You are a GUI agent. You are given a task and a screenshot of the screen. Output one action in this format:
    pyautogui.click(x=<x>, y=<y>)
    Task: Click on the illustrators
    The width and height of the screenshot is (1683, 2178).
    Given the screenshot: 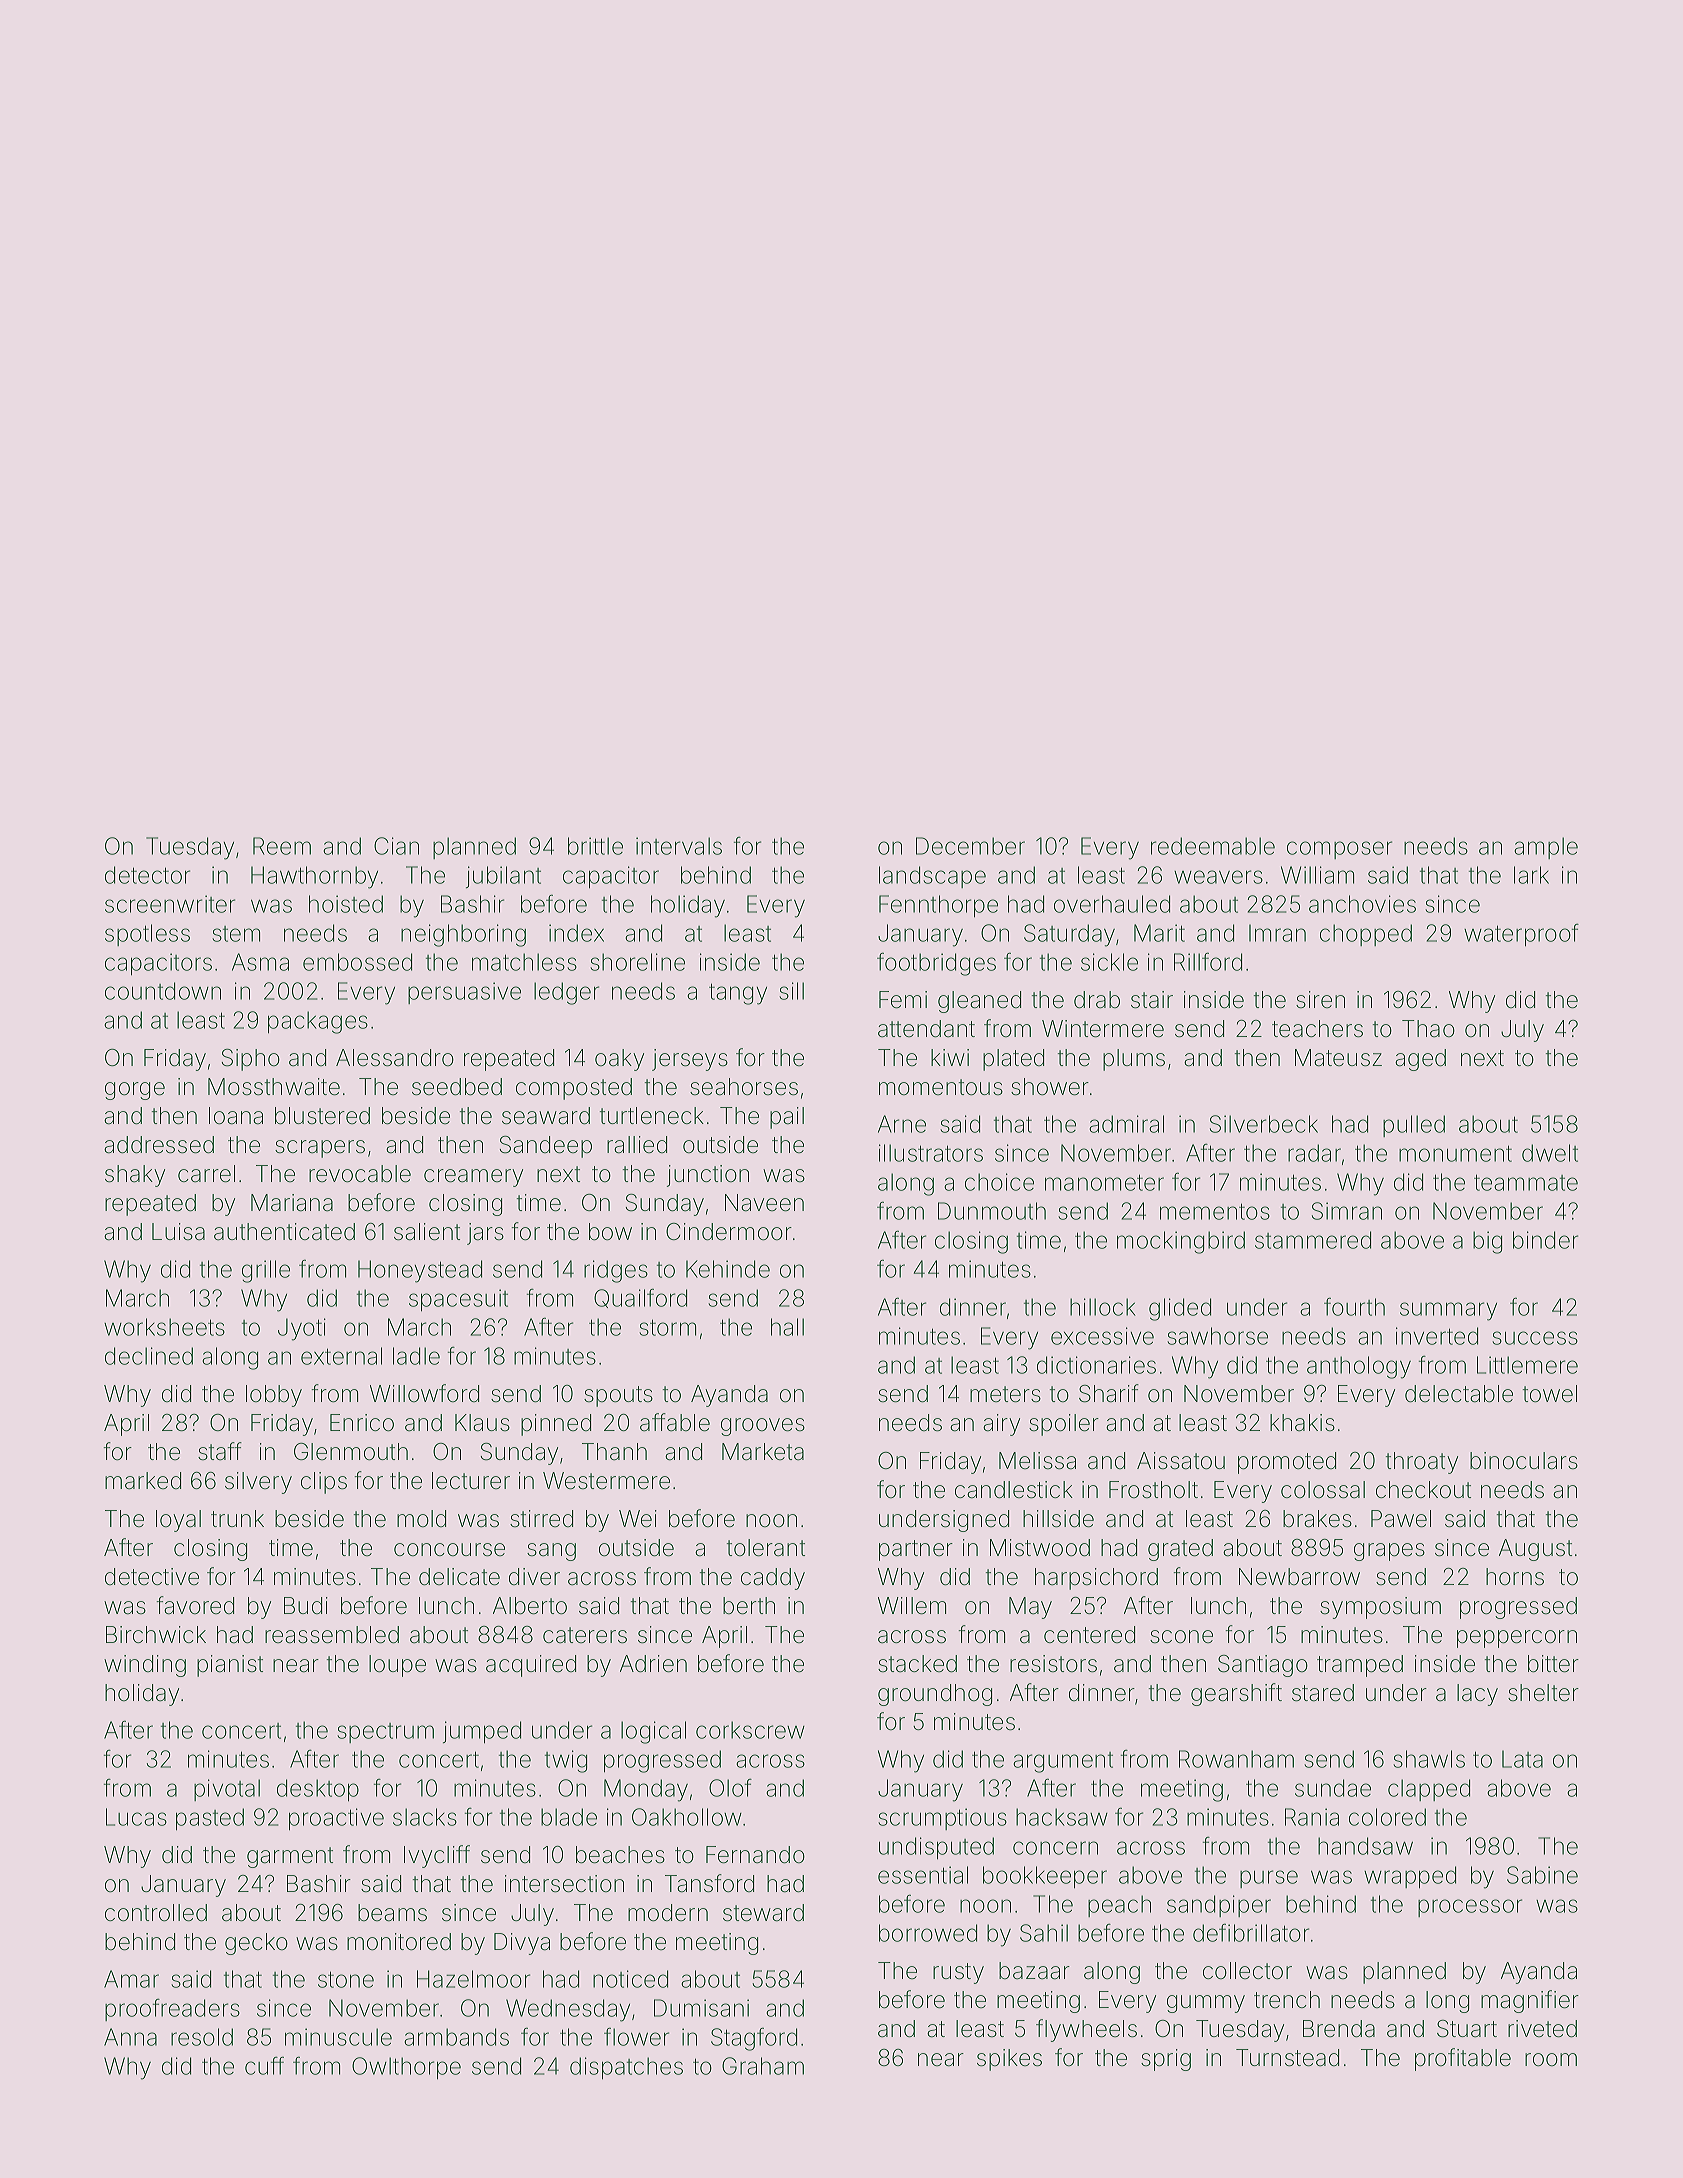 What is the action you would take?
    pyautogui.click(x=931, y=1153)
